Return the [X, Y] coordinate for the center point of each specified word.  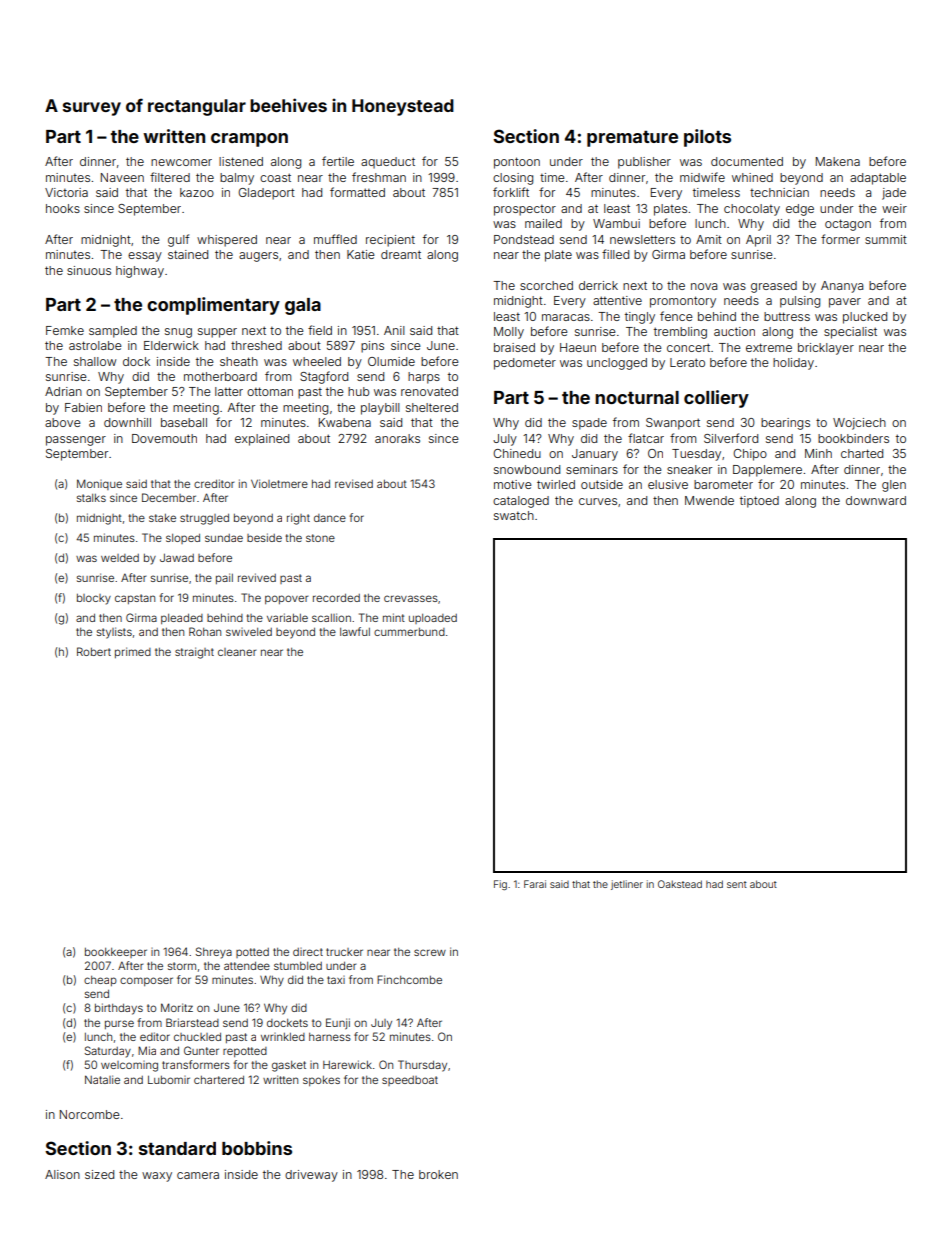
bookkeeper [116, 953]
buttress [787, 316]
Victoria [66, 192]
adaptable [878, 179]
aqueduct [388, 163]
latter [229, 391]
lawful [355, 631]
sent [737, 884]
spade [589, 424]
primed [133, 652]
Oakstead [680, 884]
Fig [500, 885]
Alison [62, 1174]
